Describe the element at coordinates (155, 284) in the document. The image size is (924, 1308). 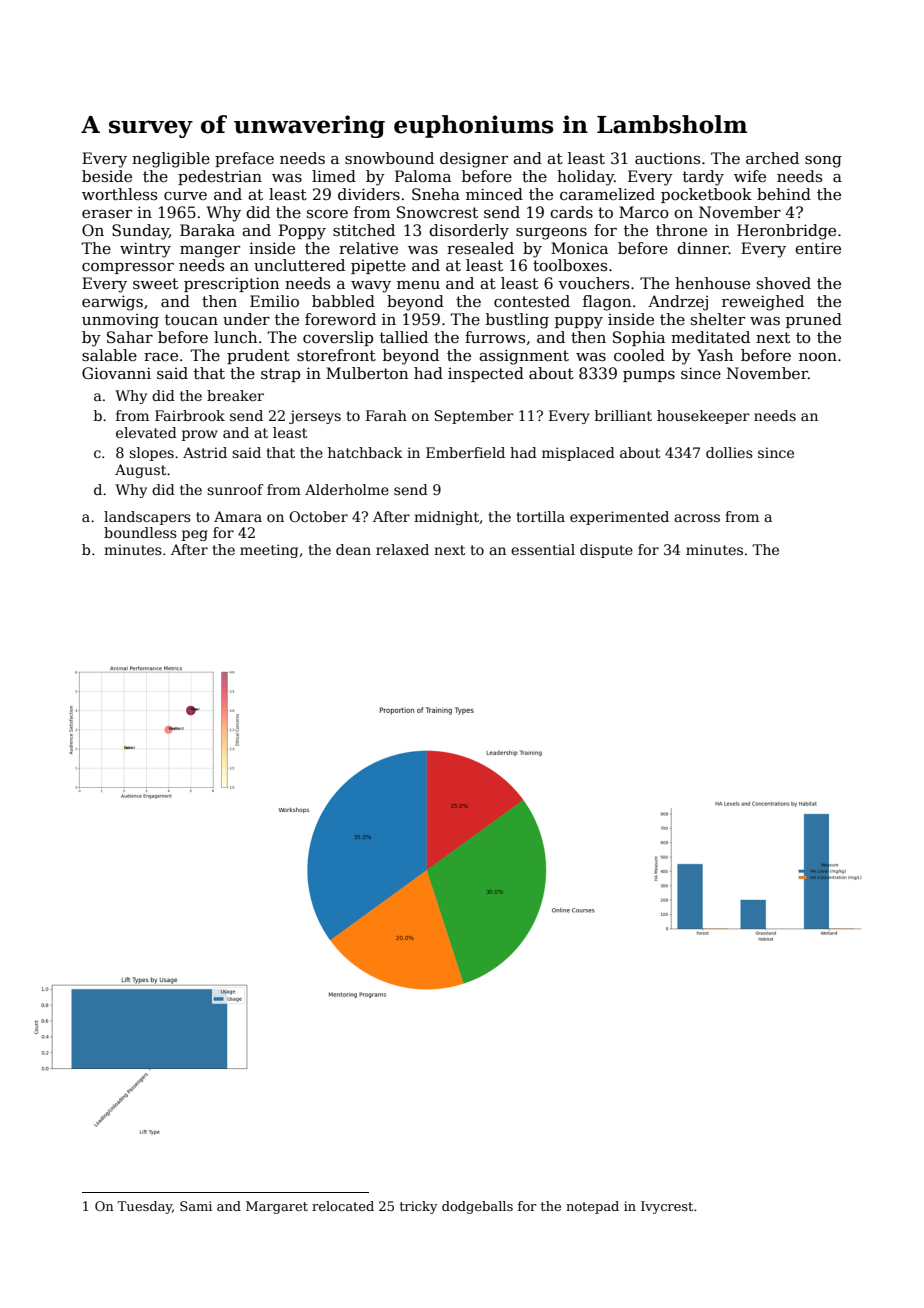
I see `sweet` at that location.
